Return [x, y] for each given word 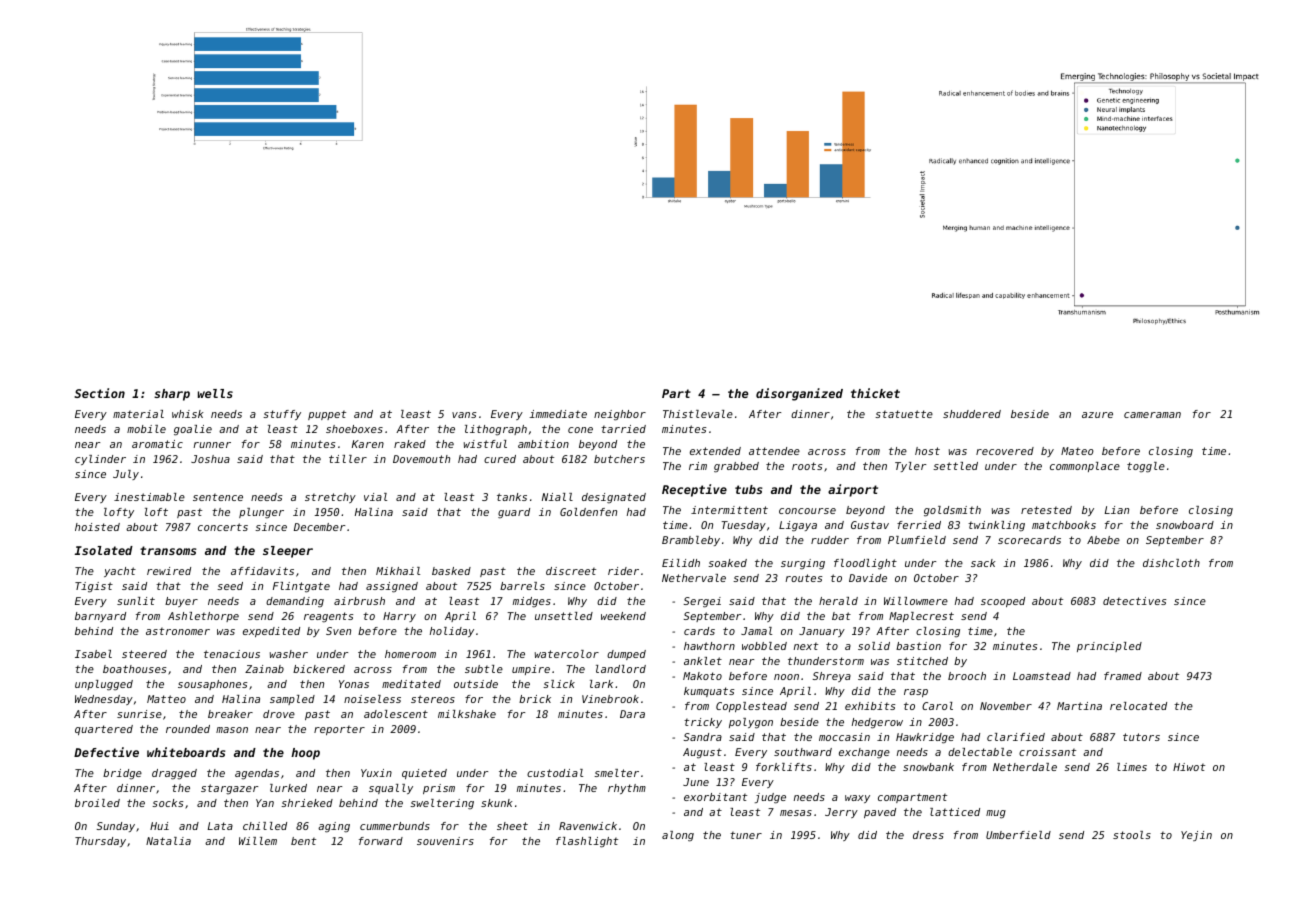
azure [1097, 415]
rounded [188, 729]
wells [215, 393]
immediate [558, 414]
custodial [555, 773]
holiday [452, 632]
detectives [1134, 601]
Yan [265, 803]
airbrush [359, 601]
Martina [1079, 706]
